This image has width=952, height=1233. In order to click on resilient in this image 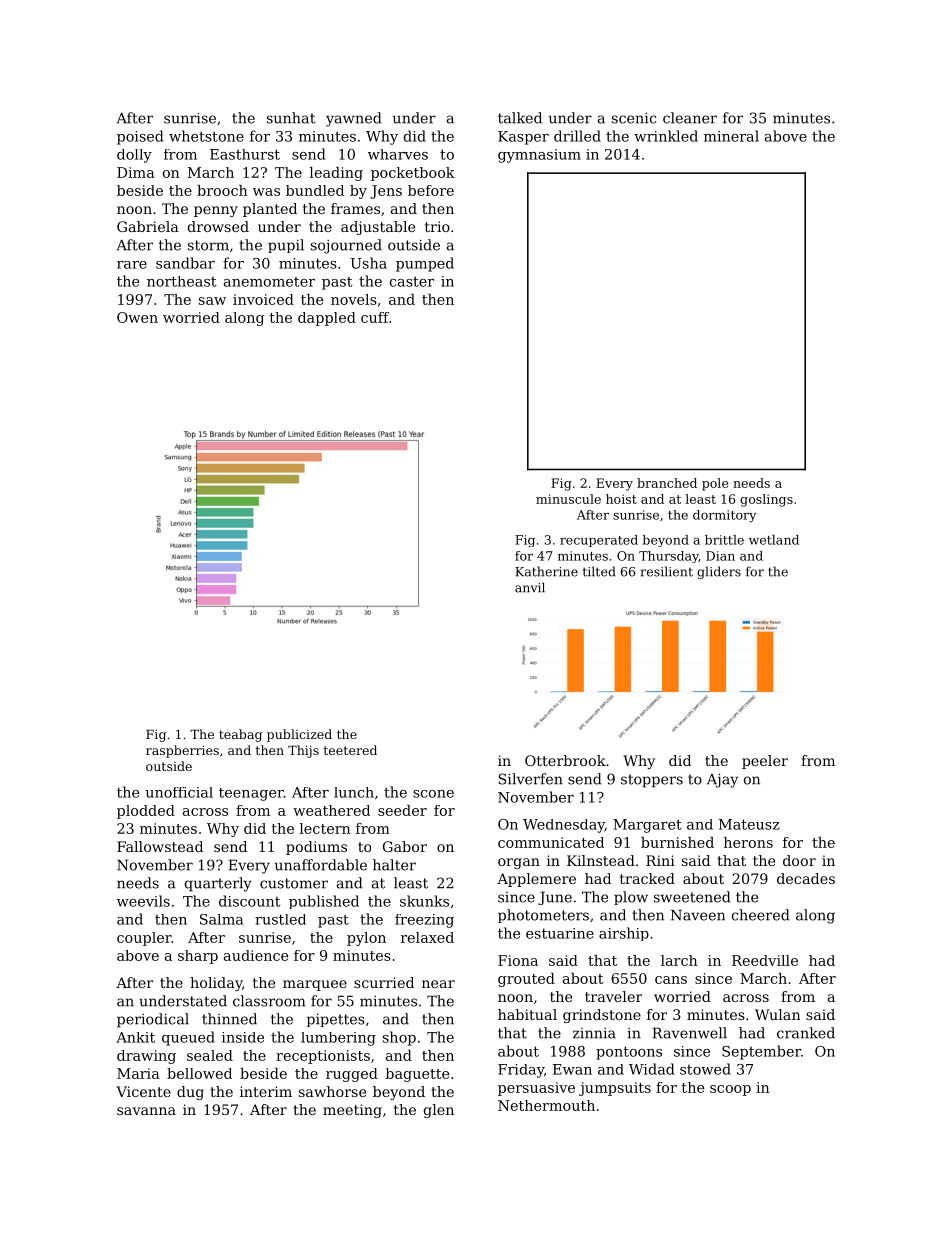, I will do `click(667, 571)`.
